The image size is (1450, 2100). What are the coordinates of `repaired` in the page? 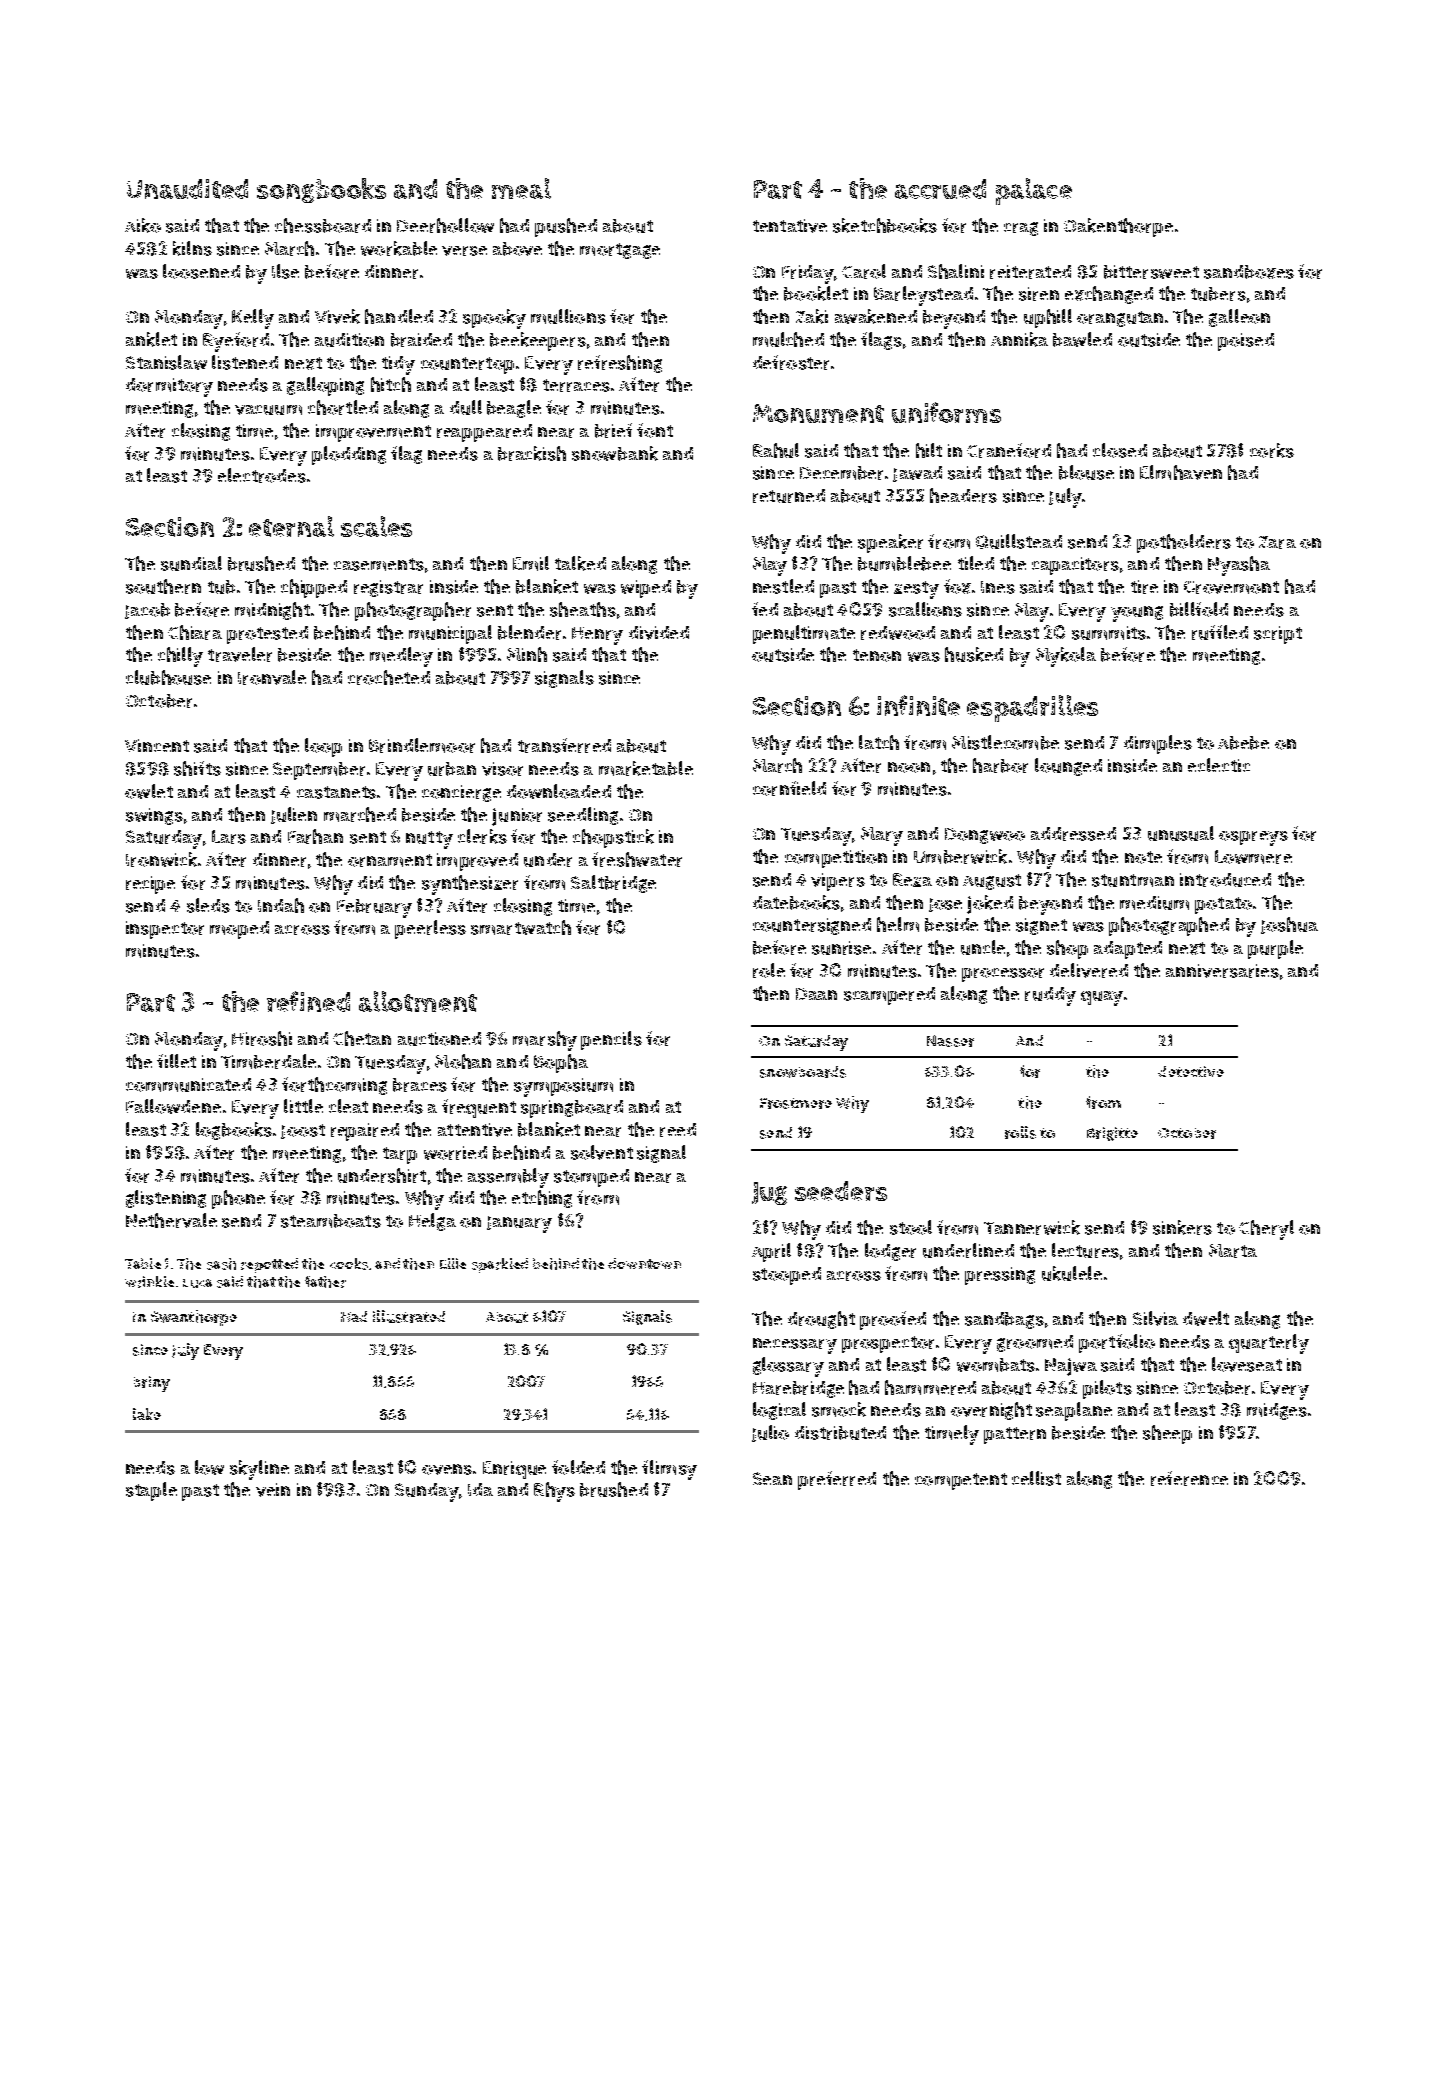 It's located at (365, 1132).
